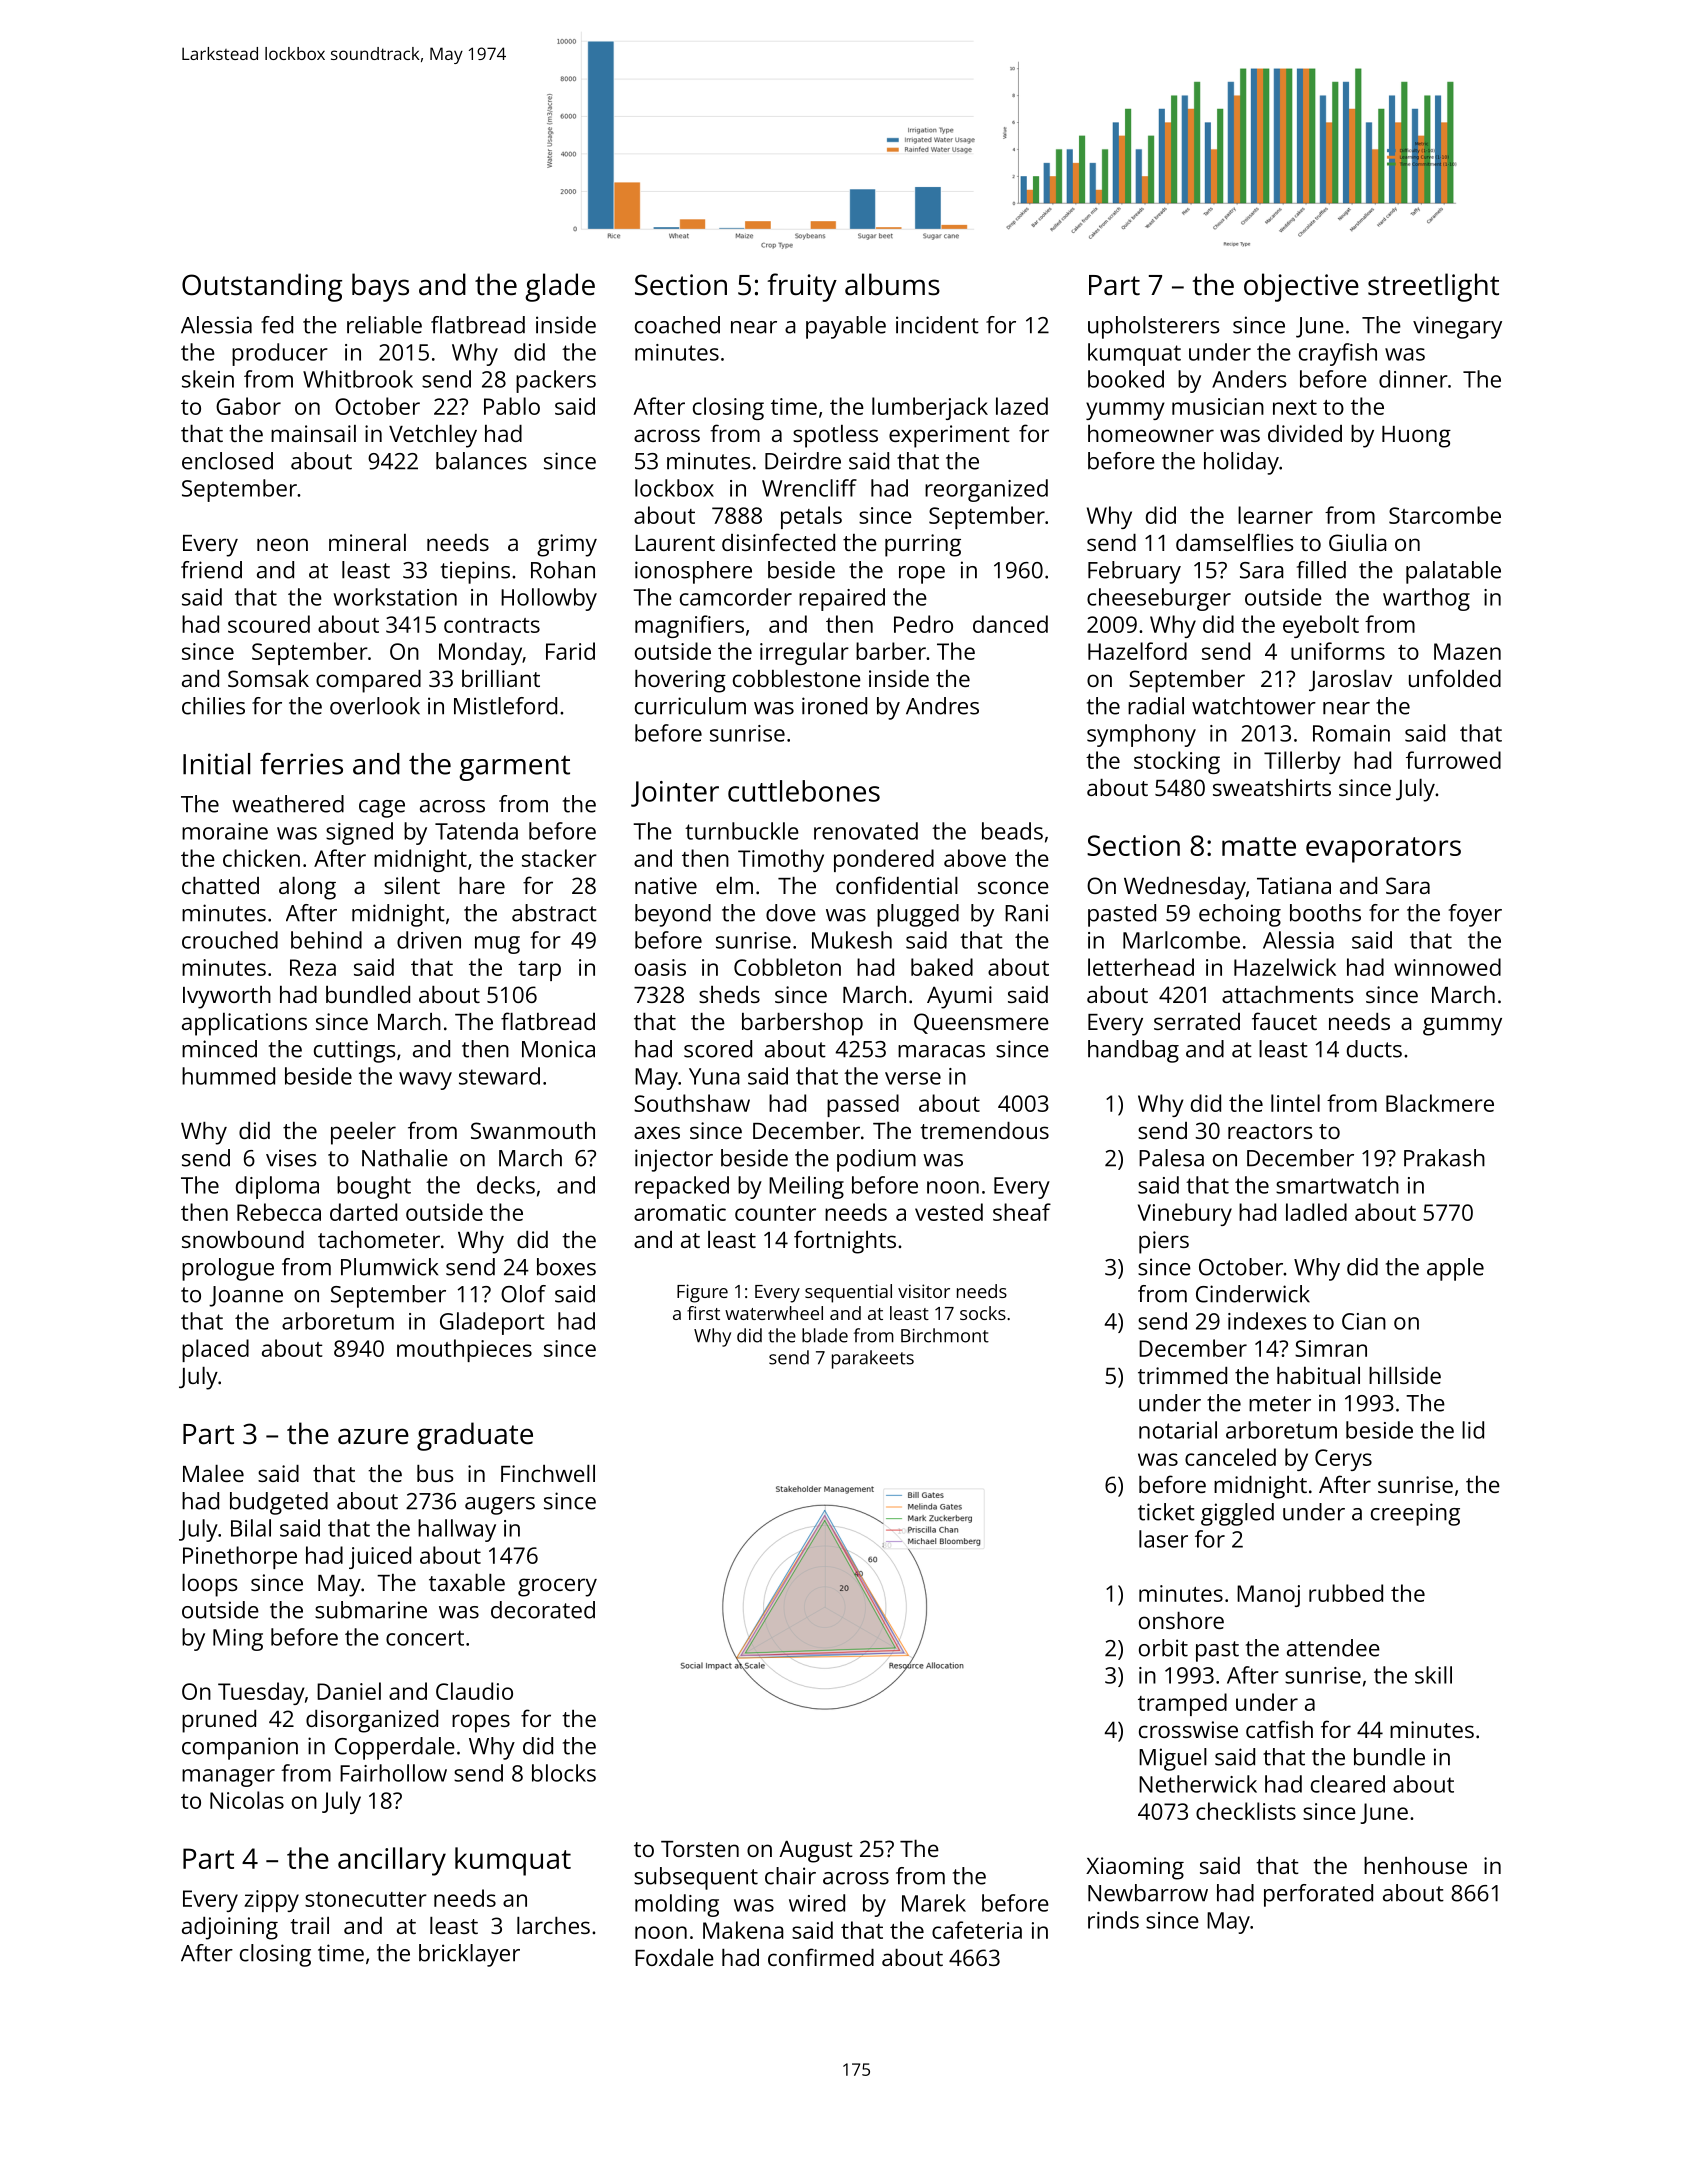 The width and height of the screenshot is (1683, 2178). I want to click on tremendous, so click(984, 1130).
